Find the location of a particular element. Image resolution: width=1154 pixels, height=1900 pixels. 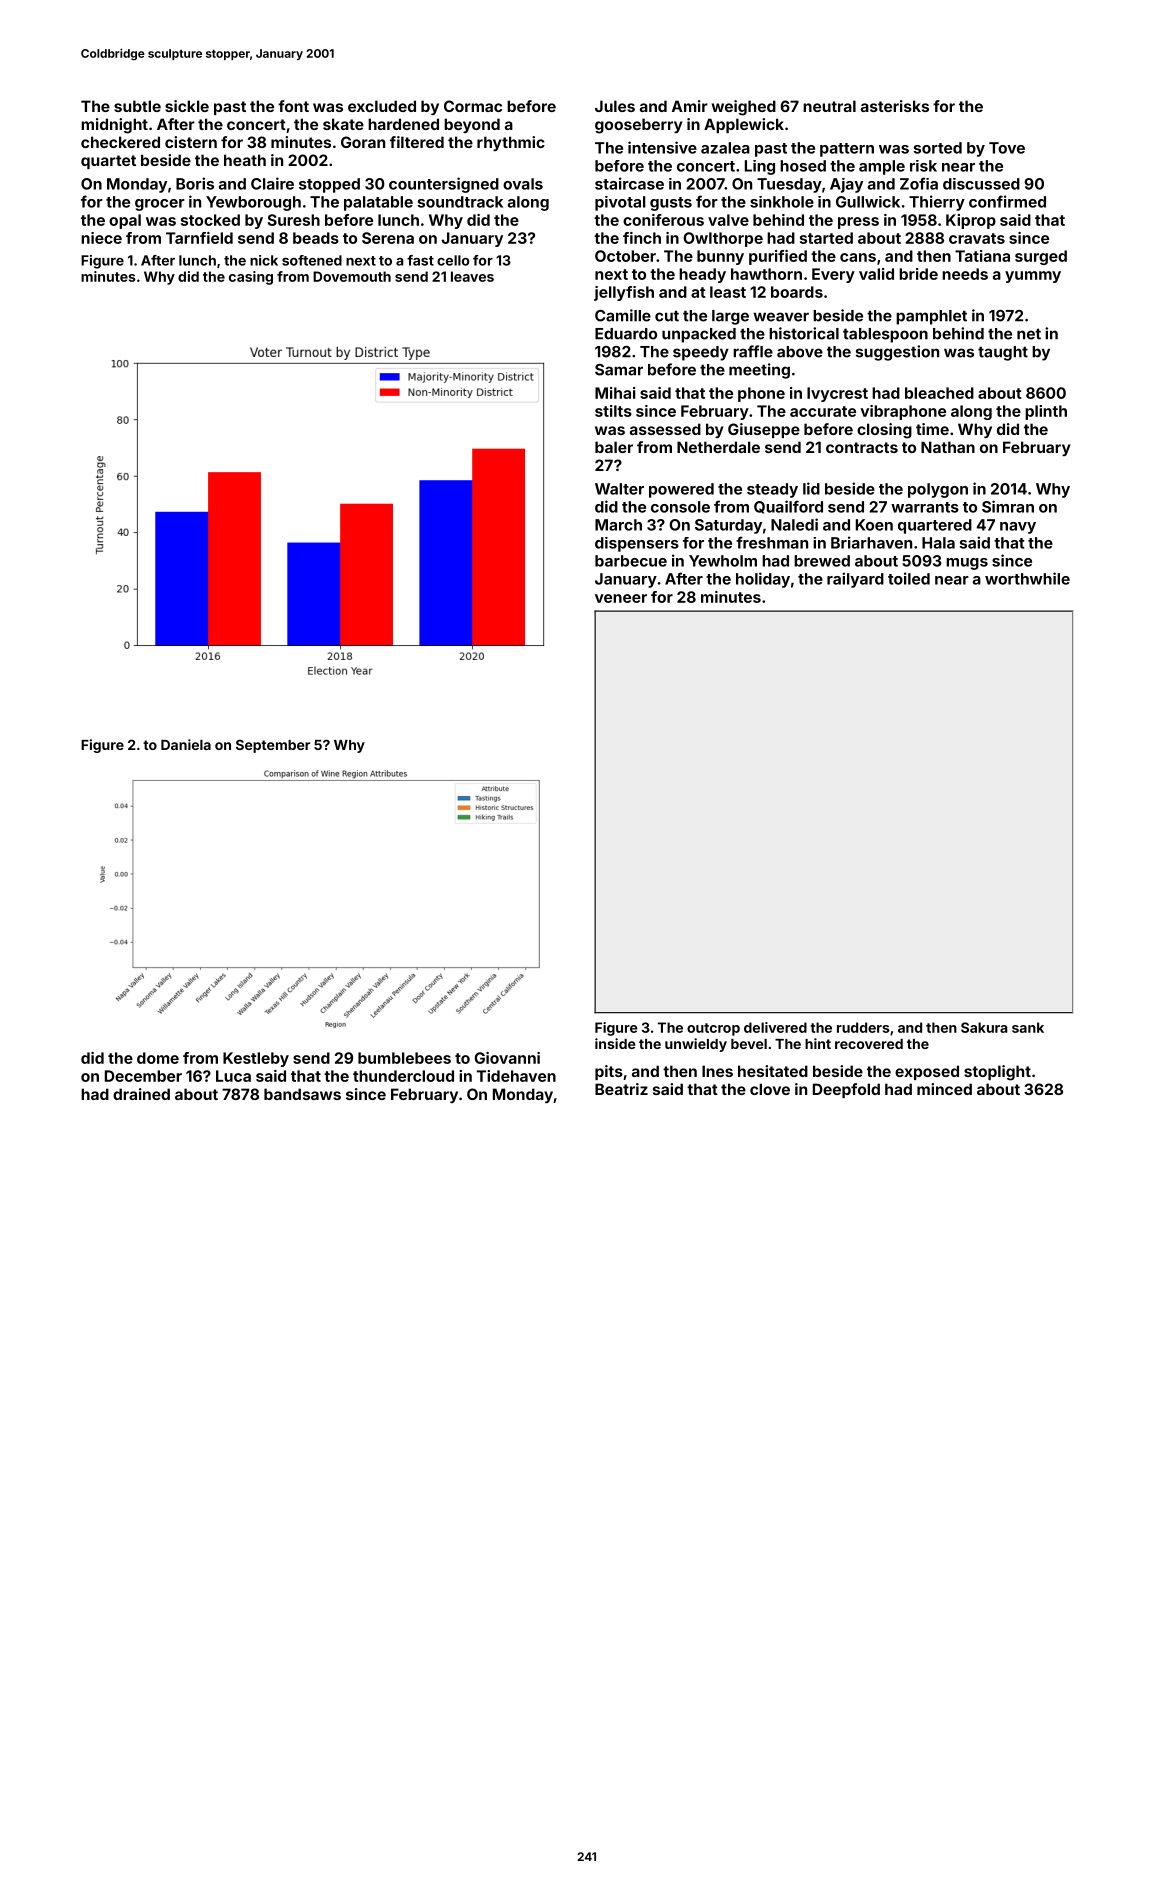

Briarhaven is located at coordinates (871, 542).
